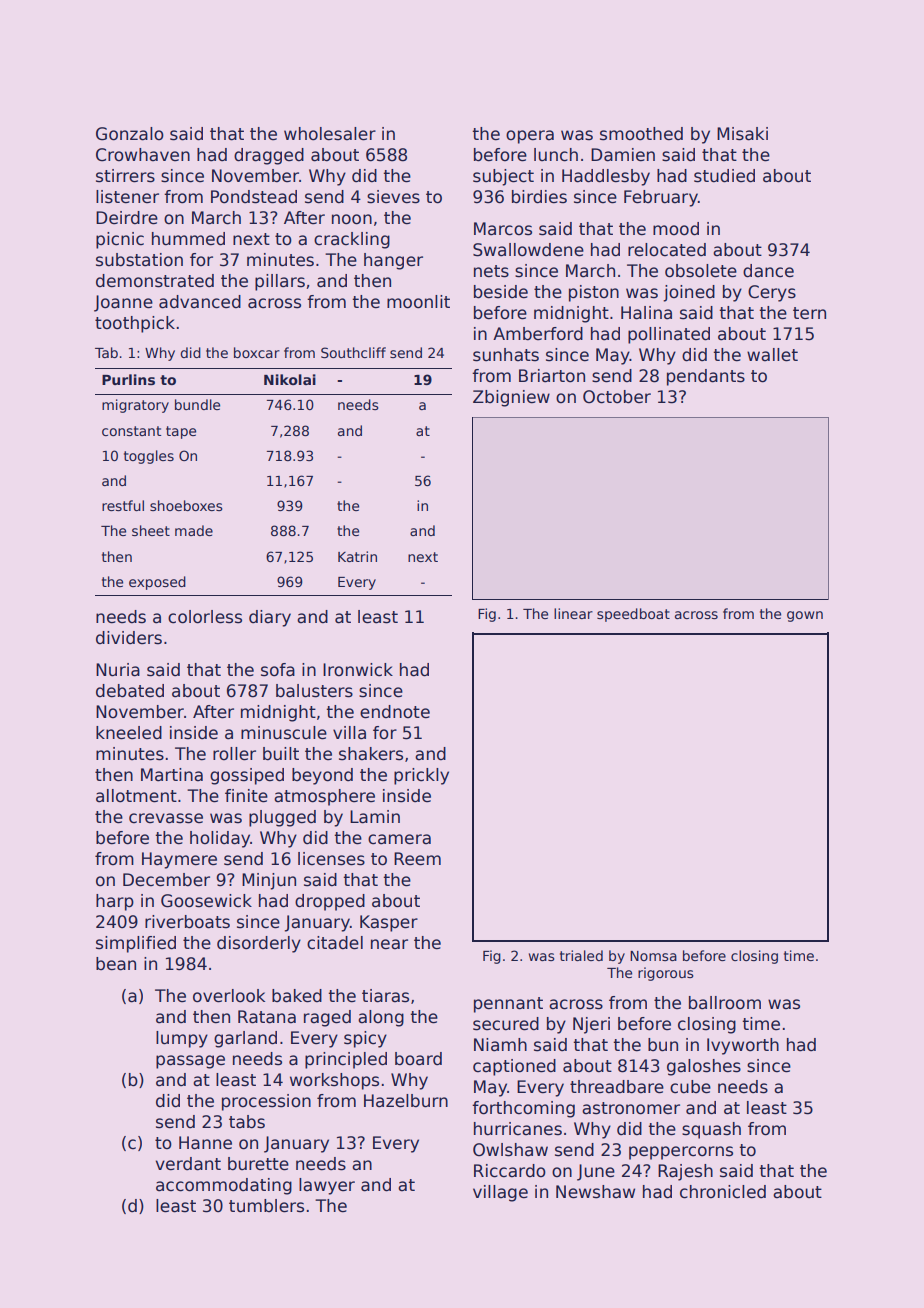  Describe the element at coordinates (278, 670) in the screenshot. I see `sofa` at that location.
